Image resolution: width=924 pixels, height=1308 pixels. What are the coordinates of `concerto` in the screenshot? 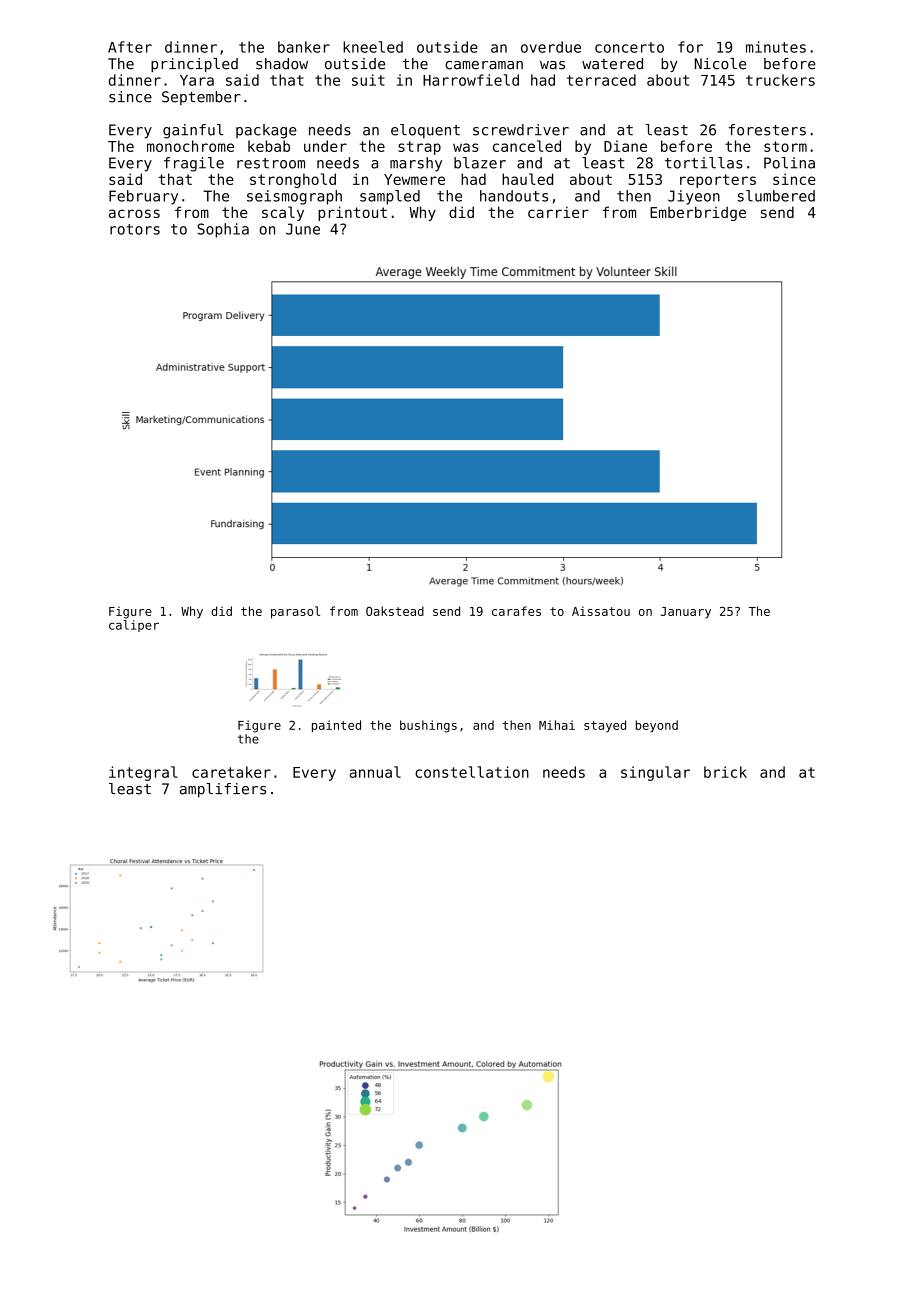 It's located at (629, 47).
